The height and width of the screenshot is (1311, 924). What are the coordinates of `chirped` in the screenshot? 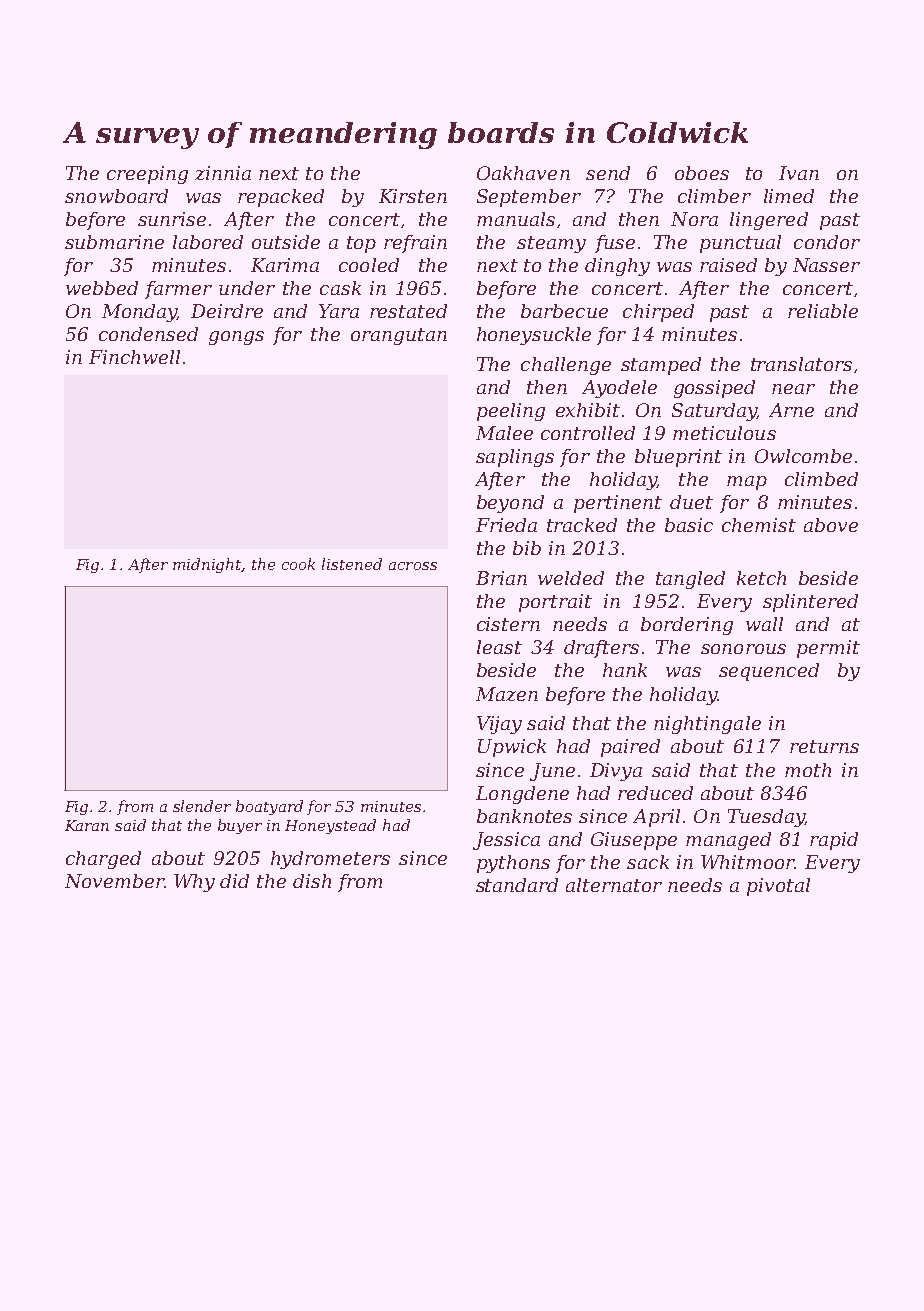 It's located at (658, 313).
